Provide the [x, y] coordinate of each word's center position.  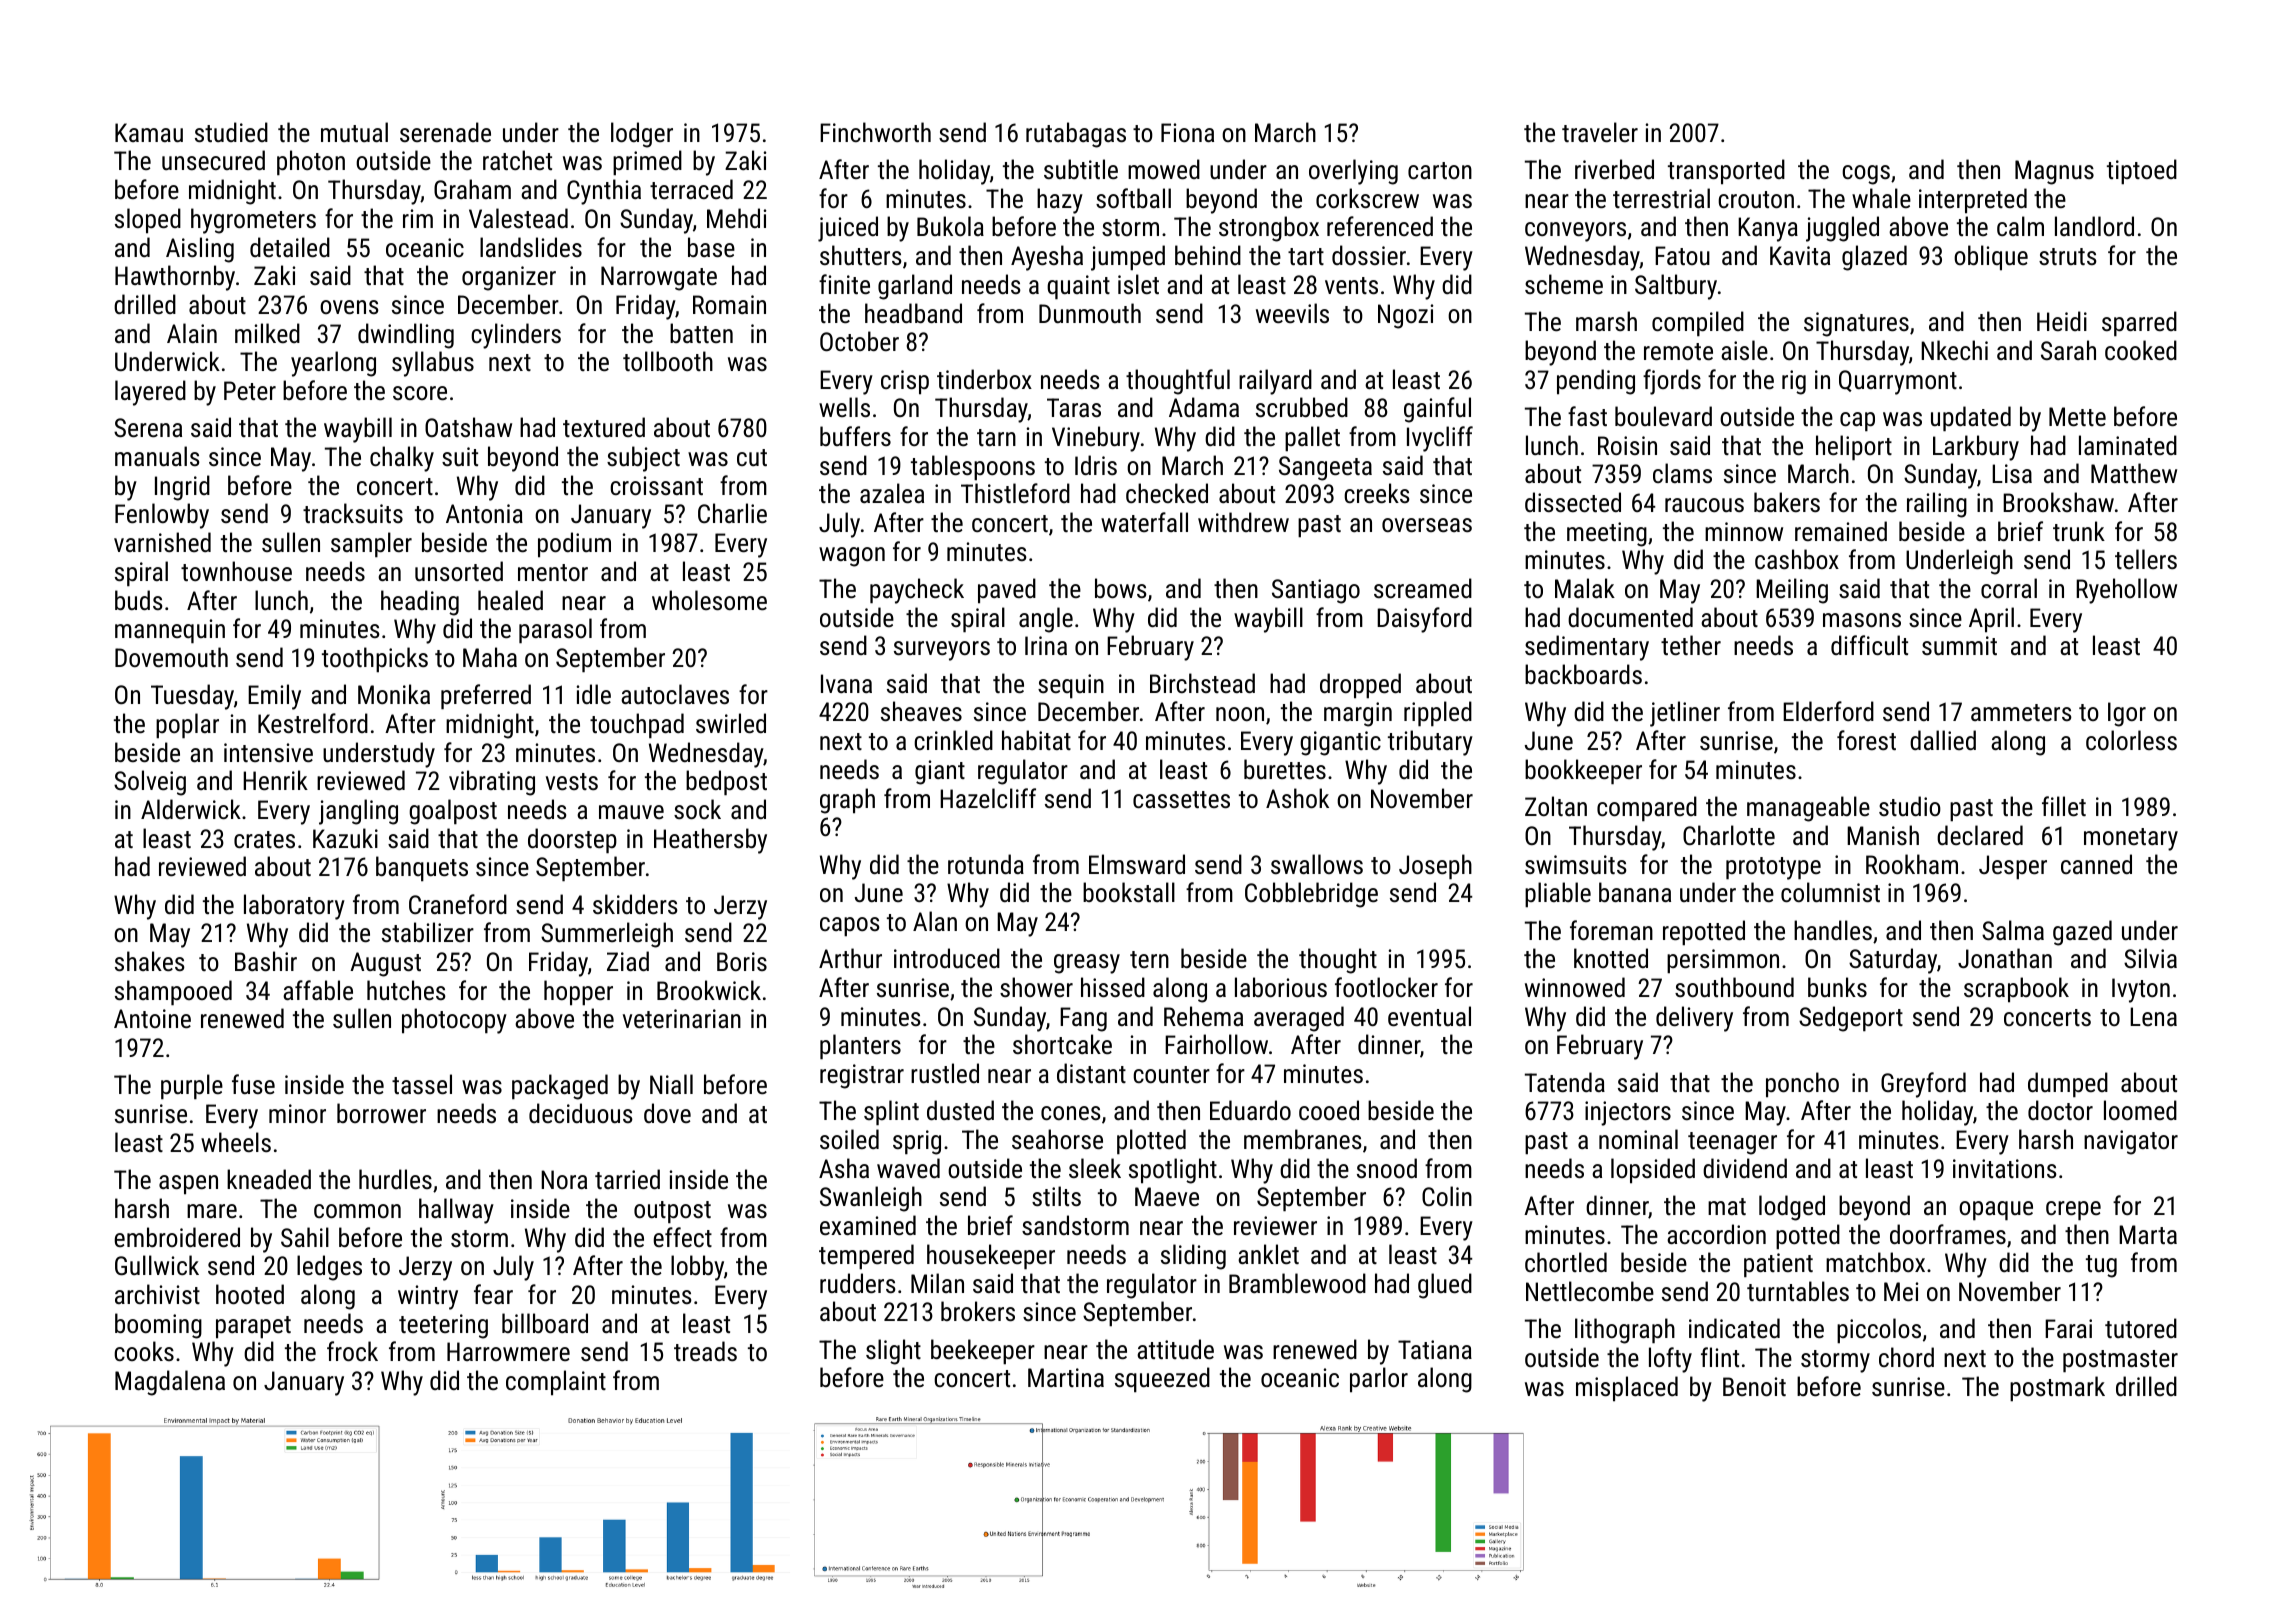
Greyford [1923, 1085]
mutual [354, 132]
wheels [236, 1142]
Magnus [2054, 172]
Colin [1447, 1196]
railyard [1275, 382]
